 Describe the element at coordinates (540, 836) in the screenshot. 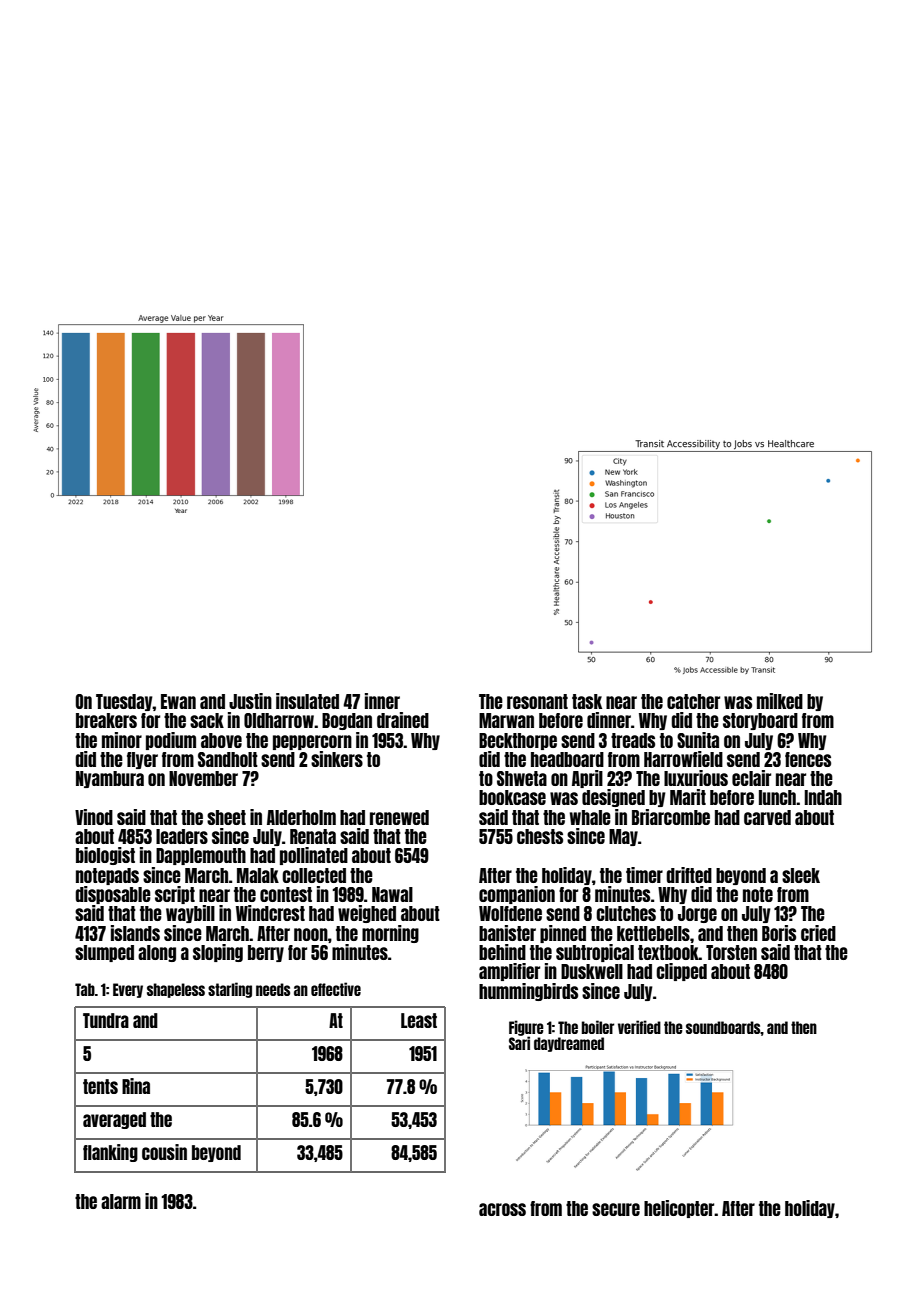

I see `chests` at that location.
